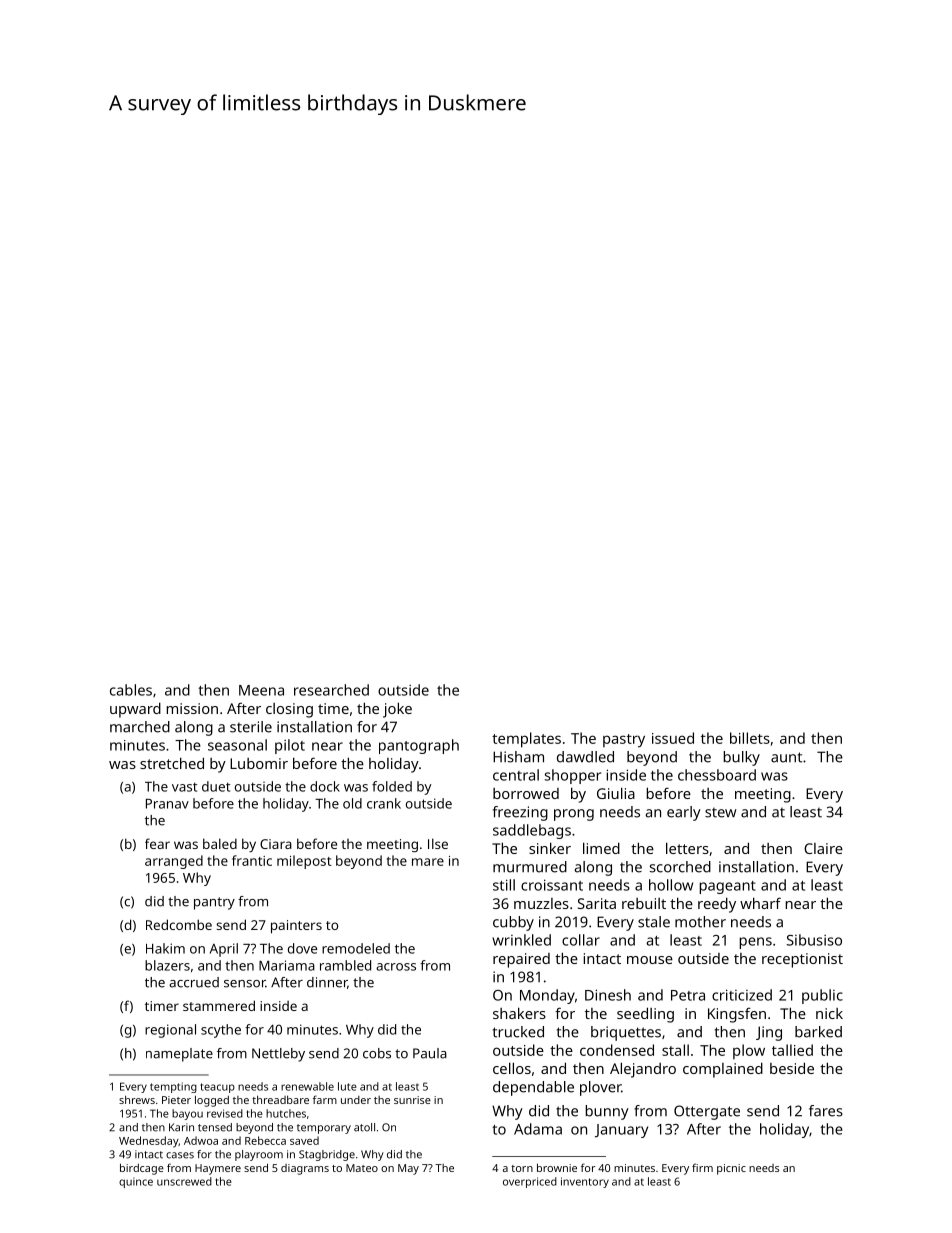  What do you see at coordinates (397, 710) in the screenshot?
I see `joke` at bounding box center [397, 710].
